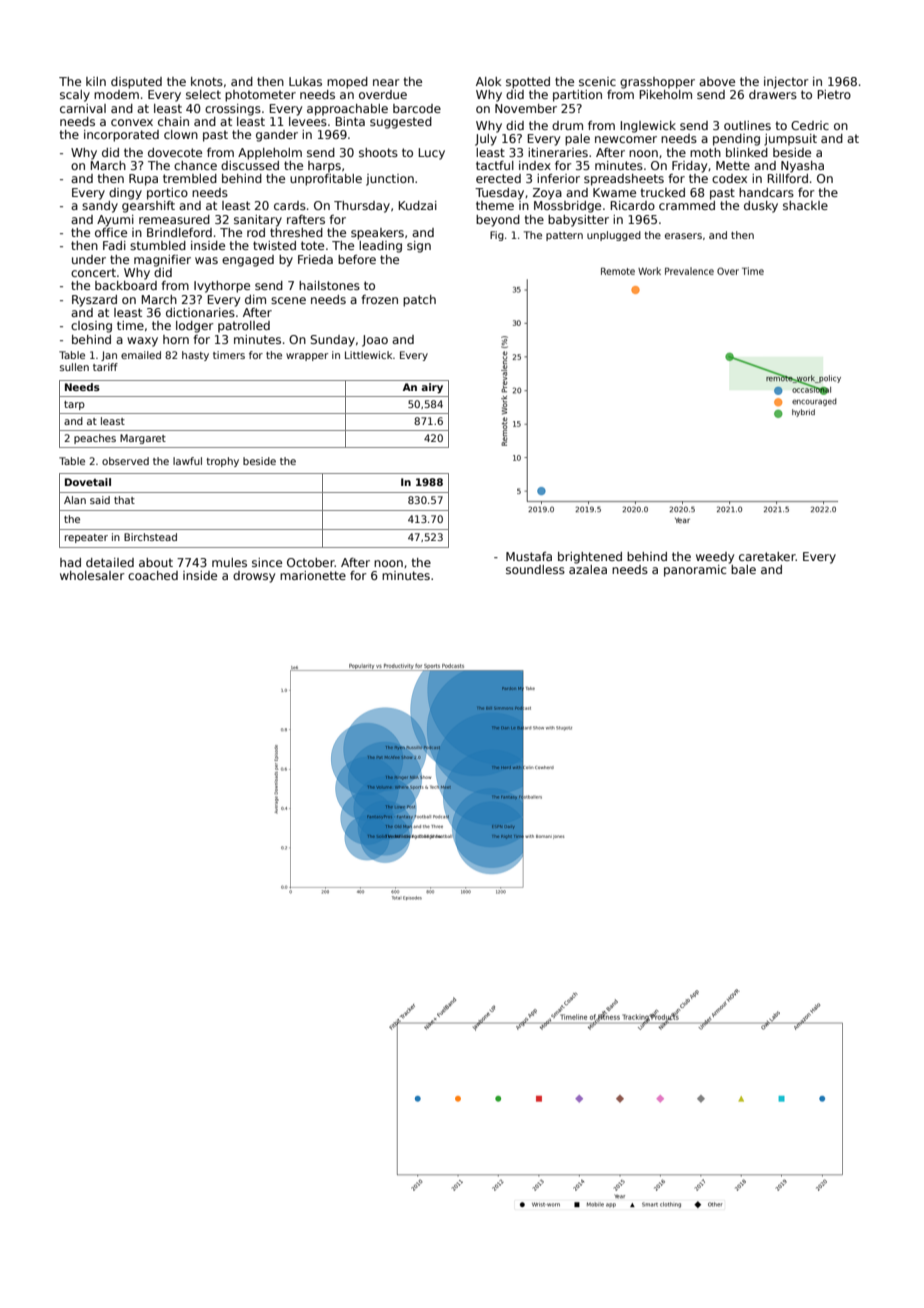  I want to click on erasers, so click(683, 236).
